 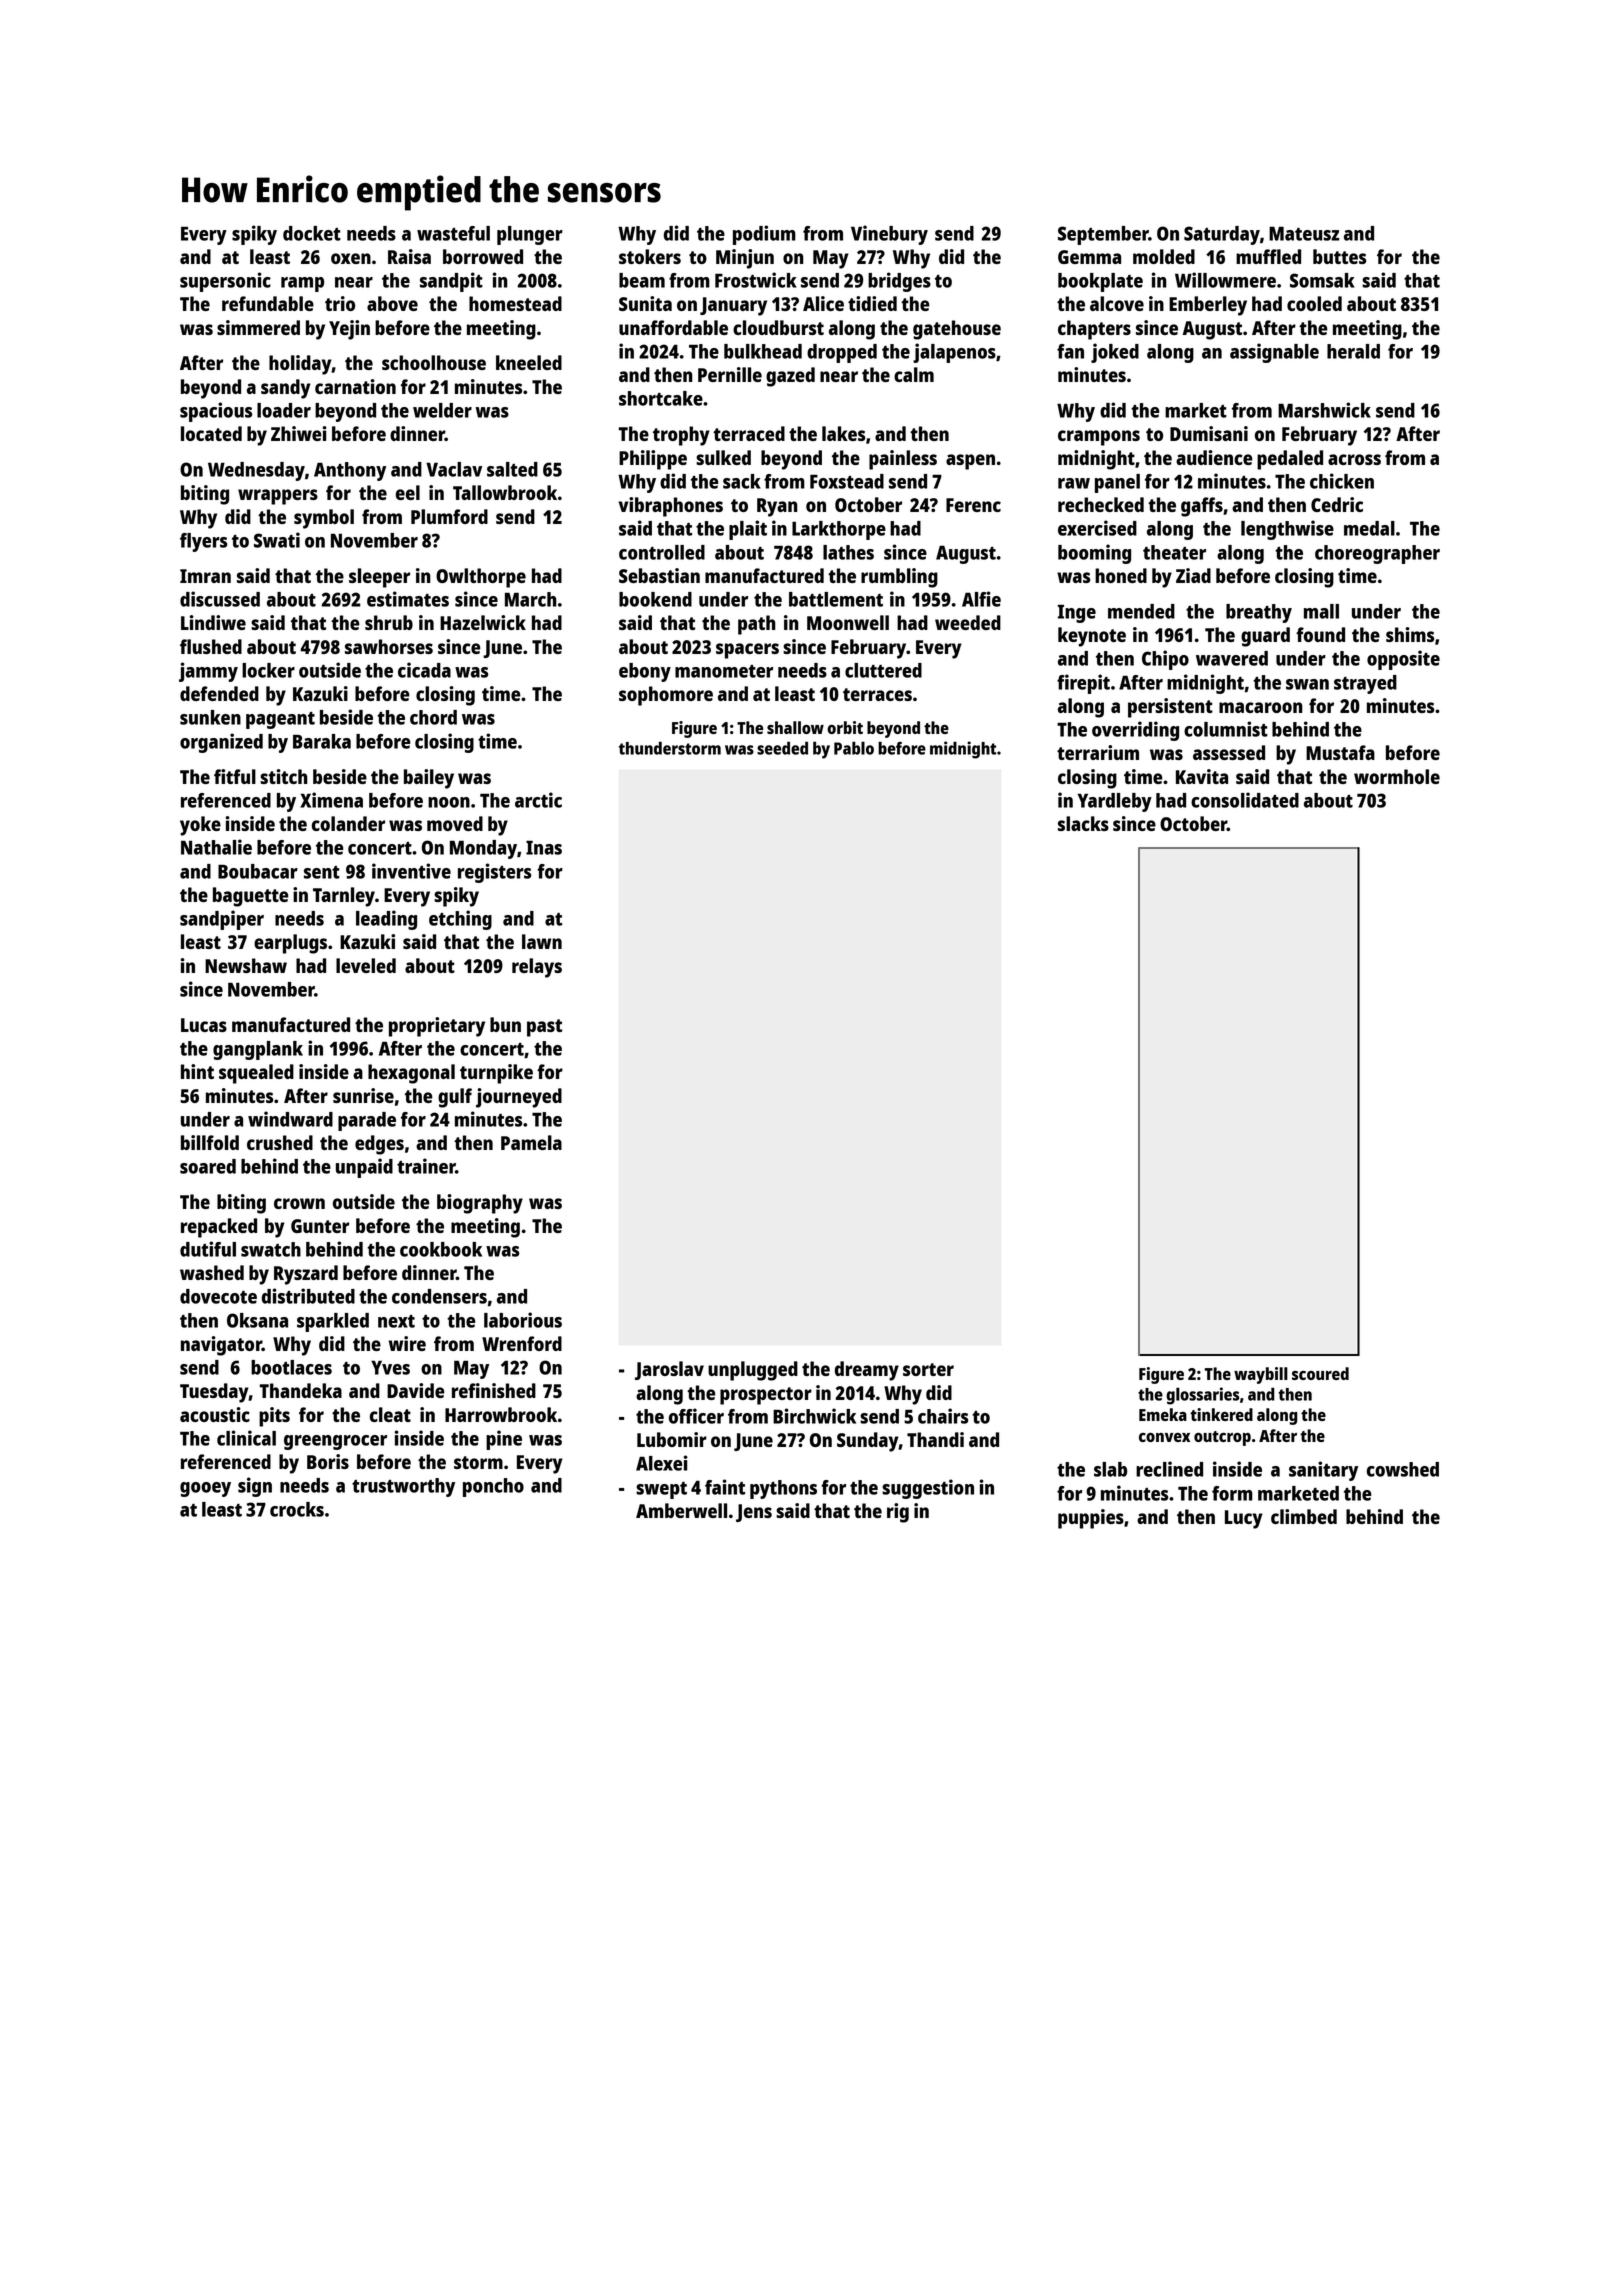 I want to click on colander, so click(x=348, y=823).
